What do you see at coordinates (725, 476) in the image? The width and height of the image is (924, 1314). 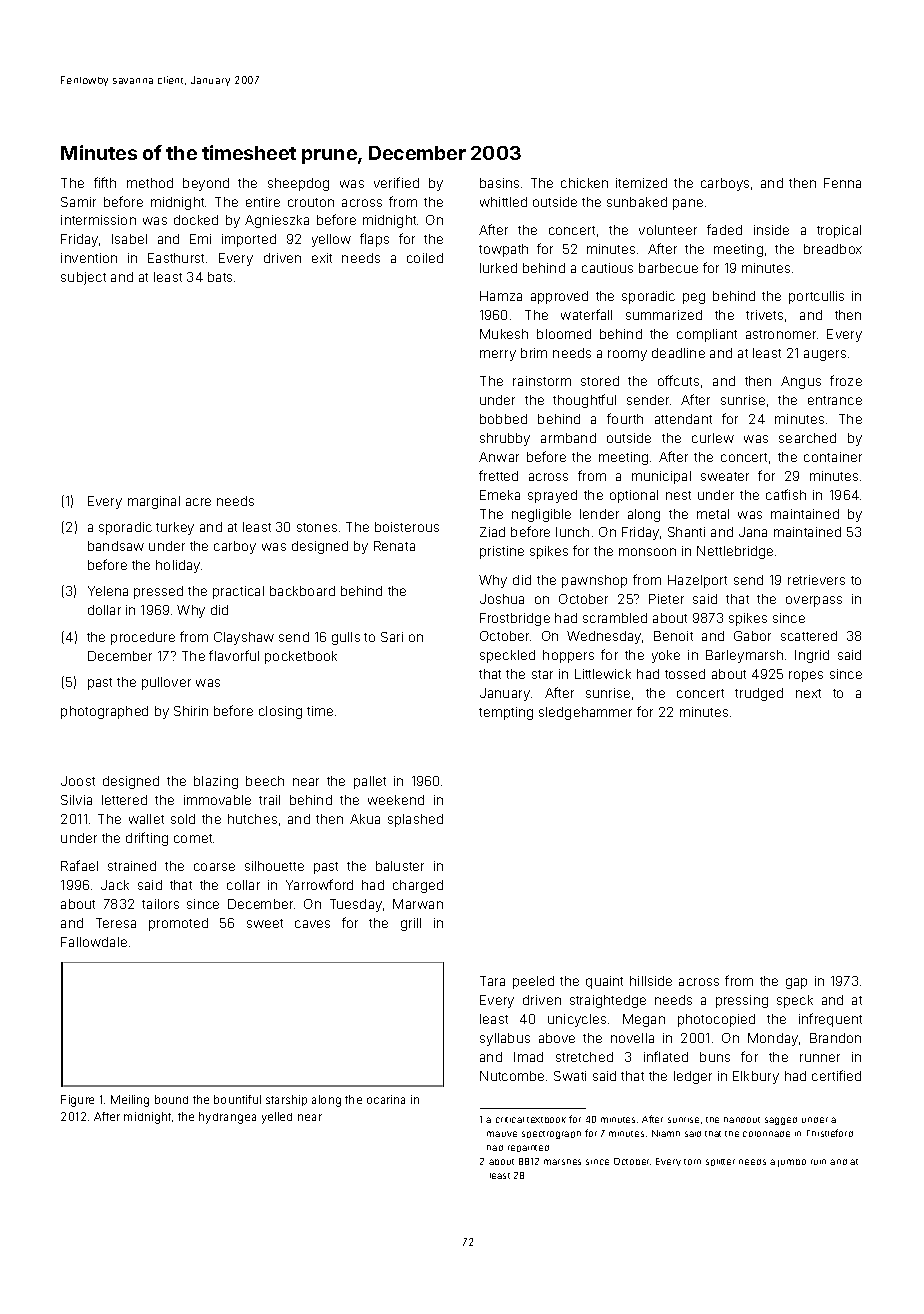 I see `sweater` at bounding box center [725, 476].
